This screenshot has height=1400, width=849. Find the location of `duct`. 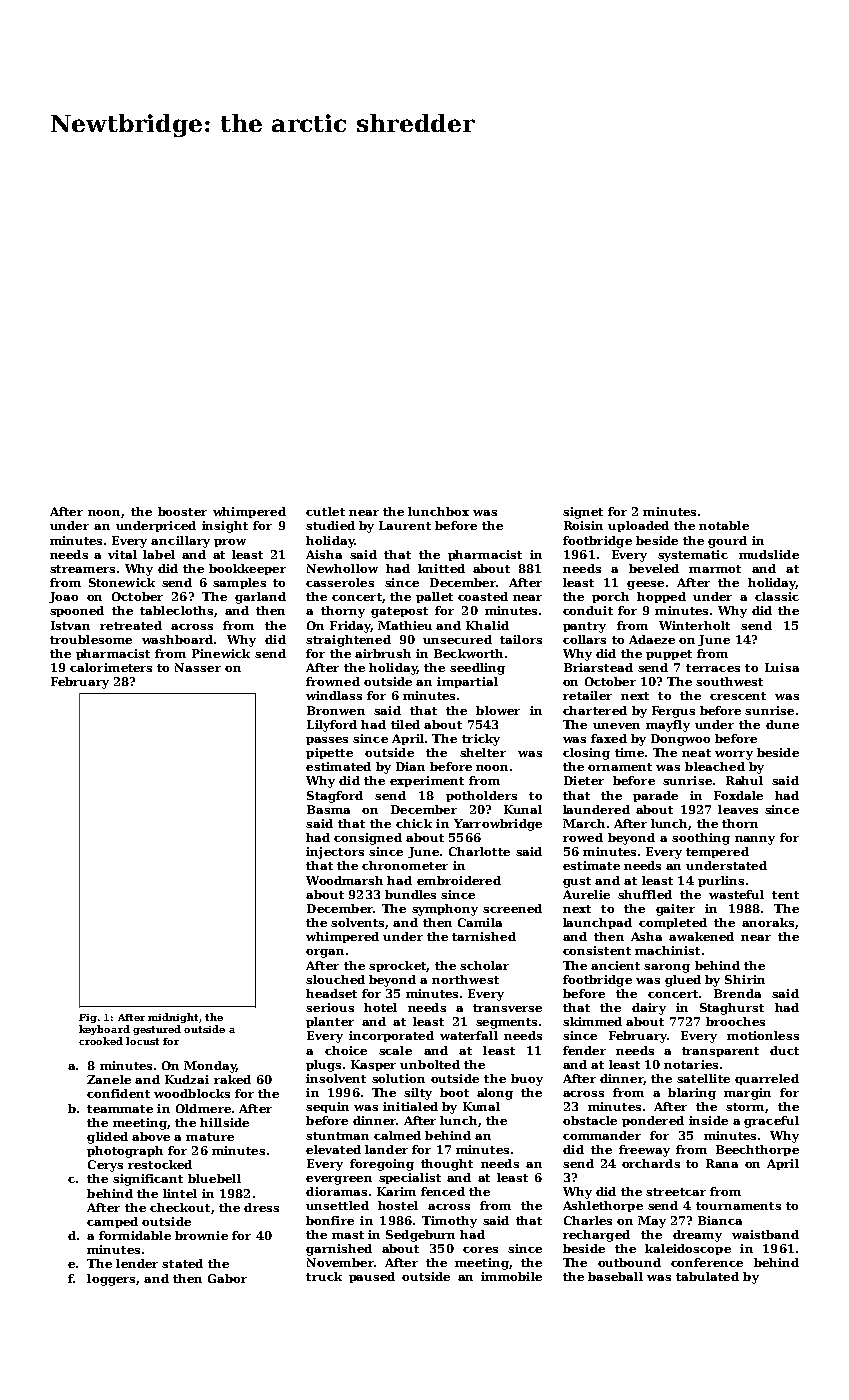

duct is located at coordinates (784, 1050).
